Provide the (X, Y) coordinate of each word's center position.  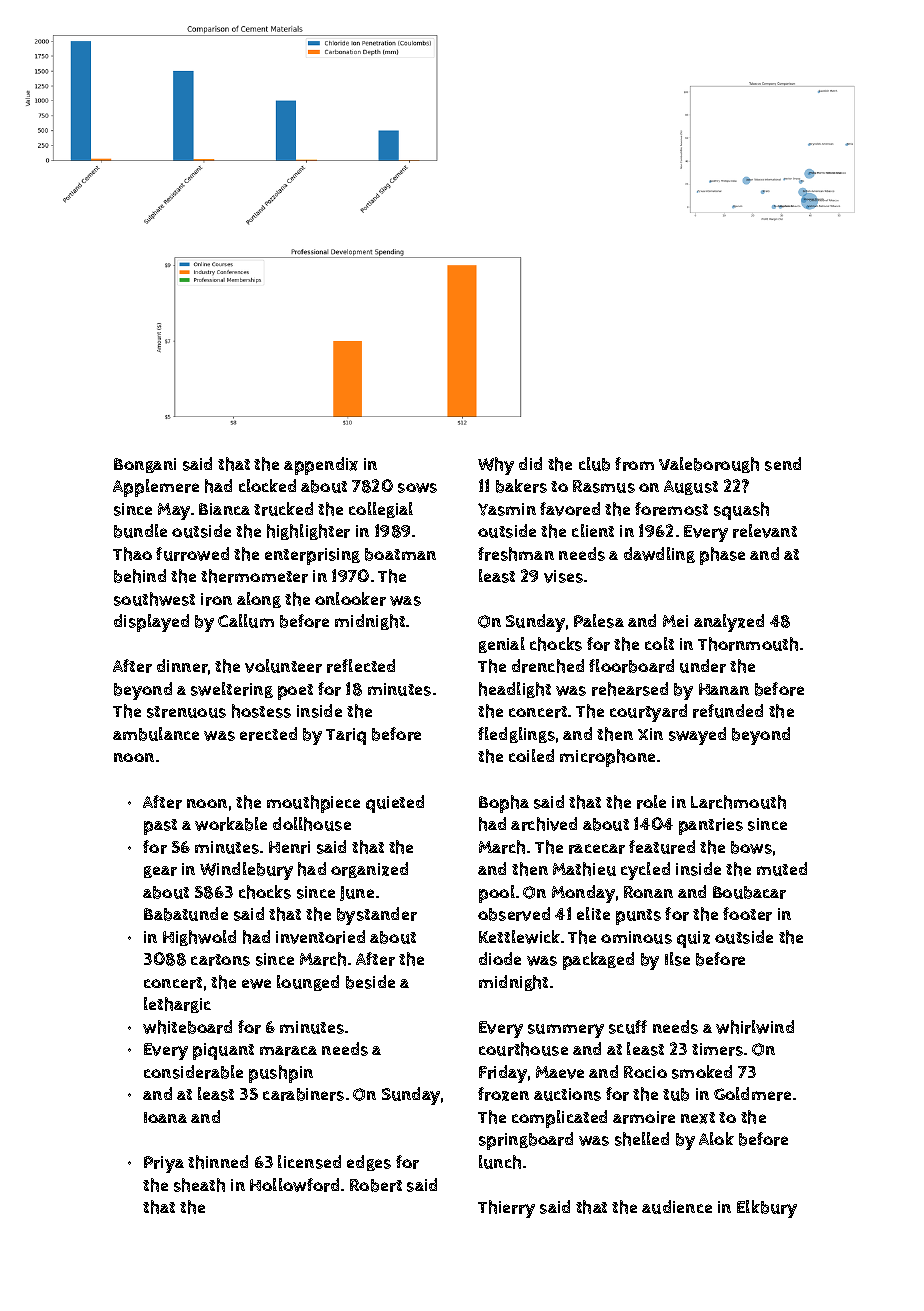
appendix (321, 466)
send (783, 464)
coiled (531, 755)
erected (268, 734)
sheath (199, 1185)
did (530, 463)
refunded (728, 711)
